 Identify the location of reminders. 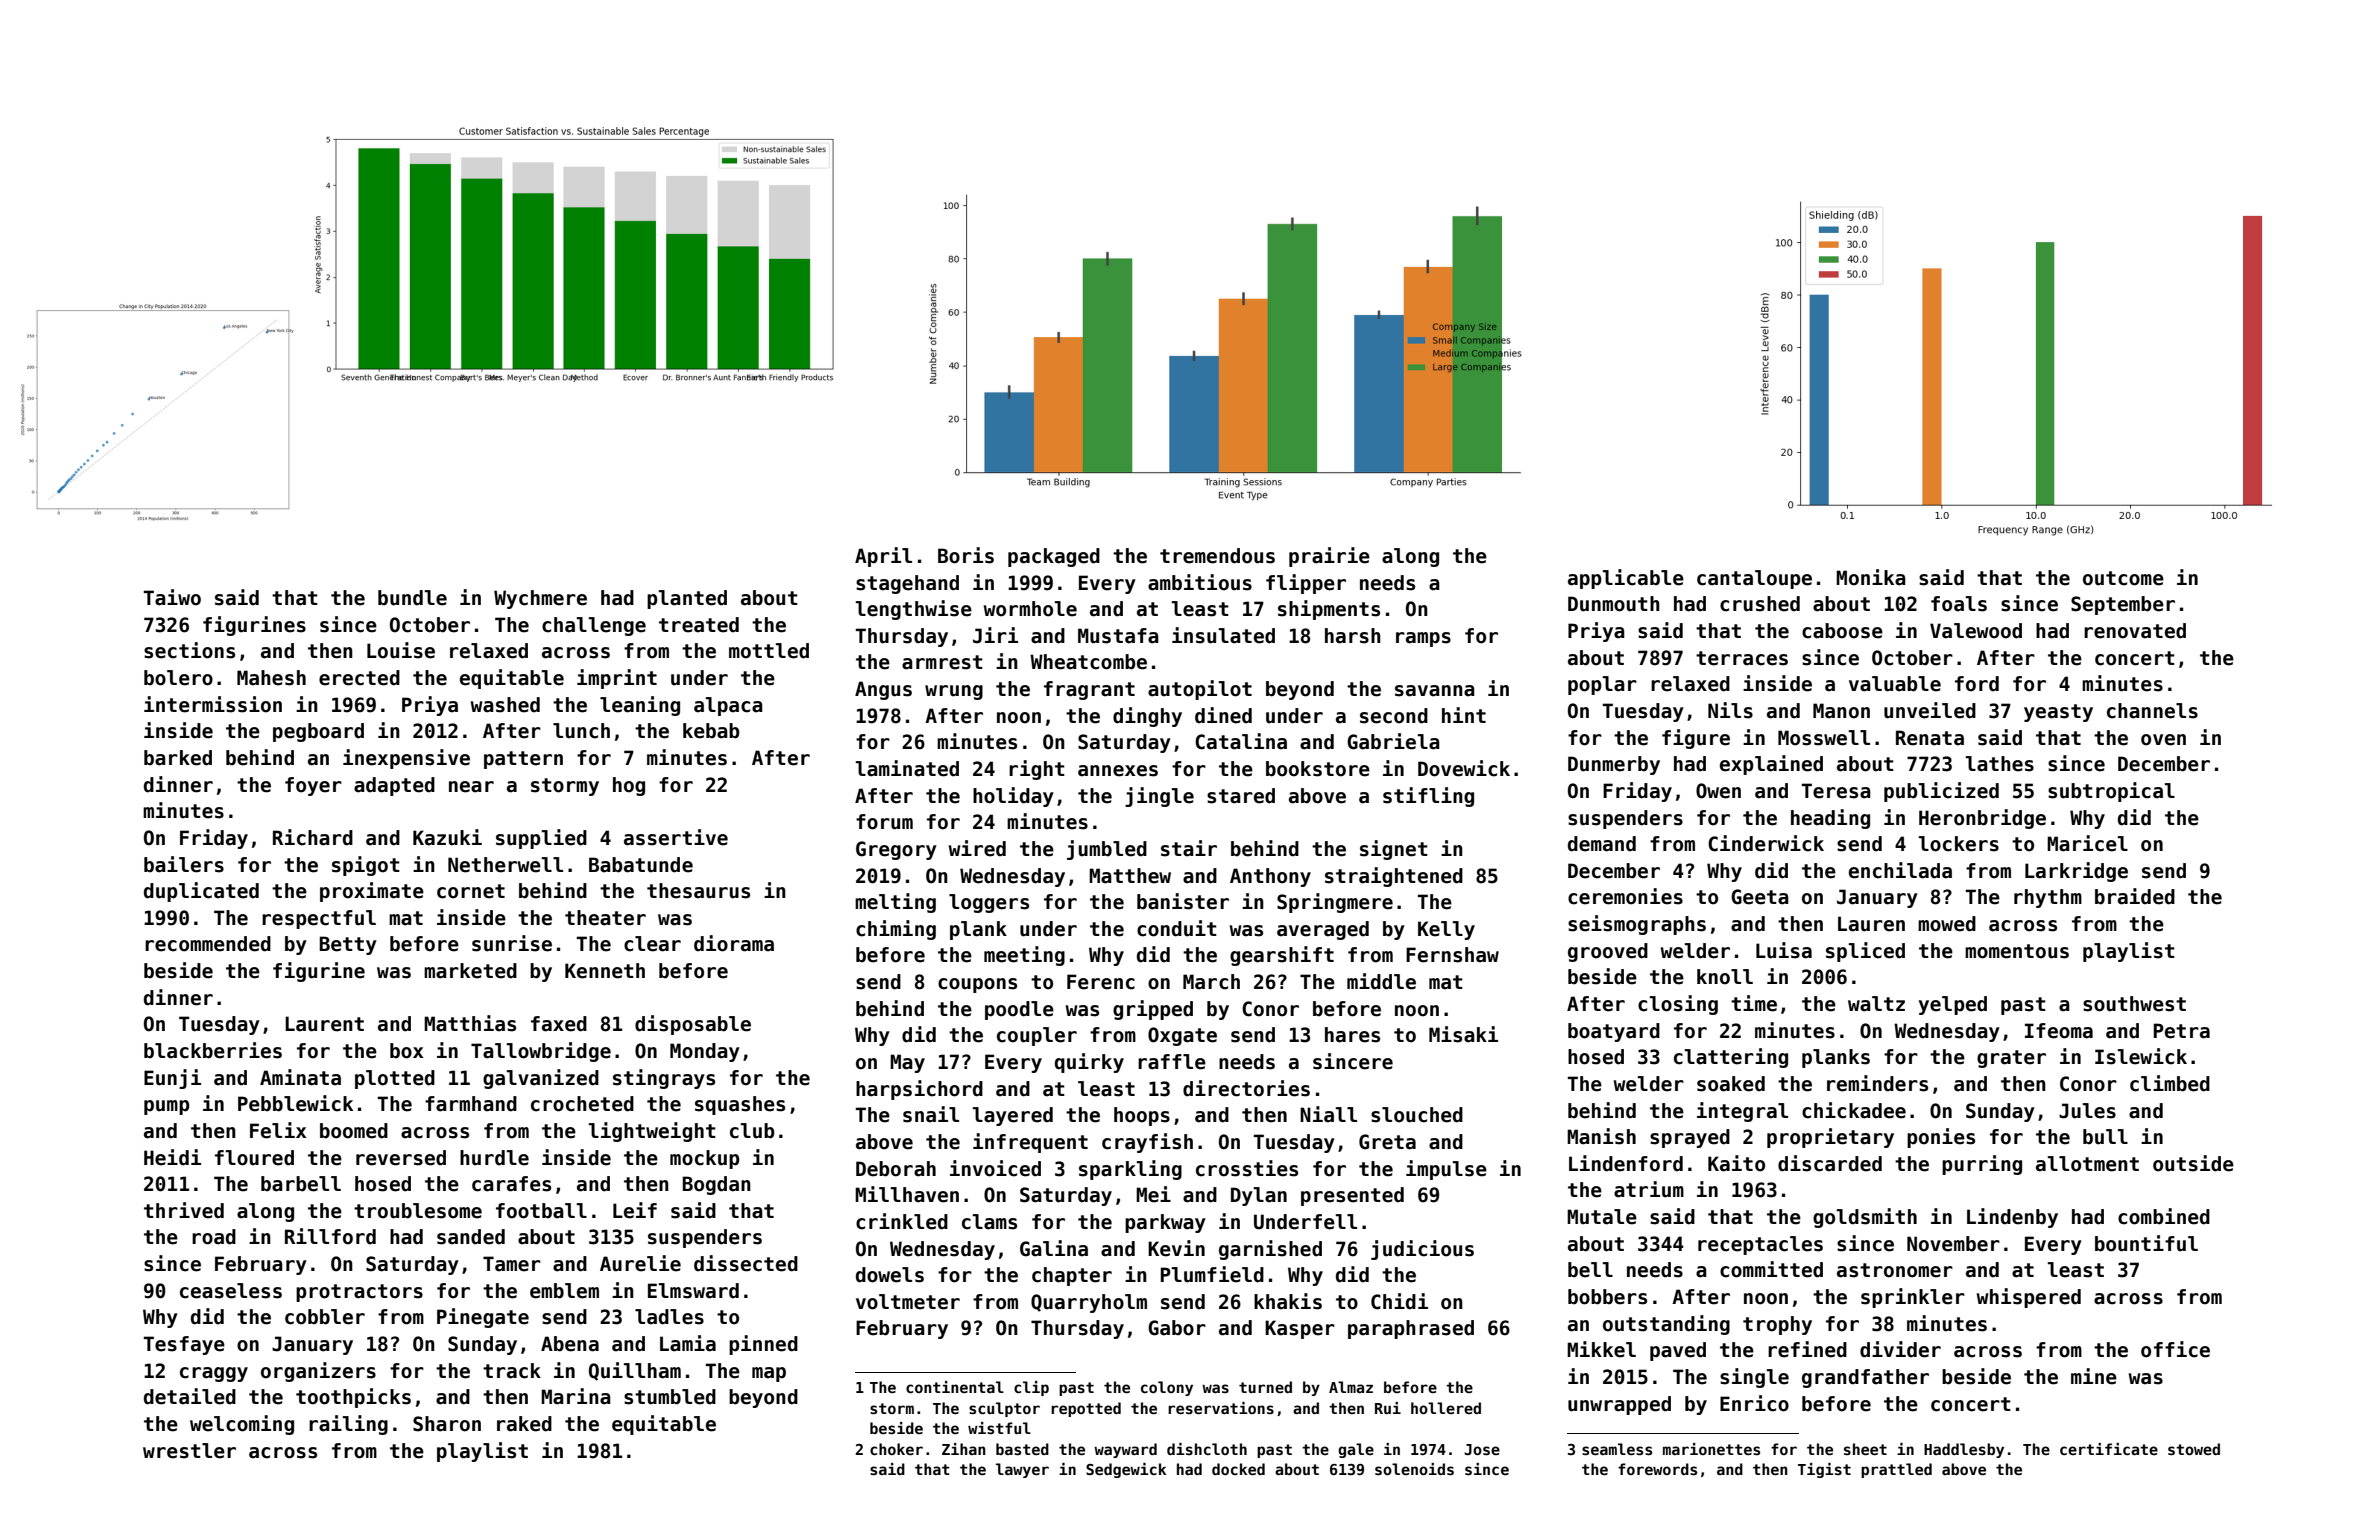
(1877, 1083).
